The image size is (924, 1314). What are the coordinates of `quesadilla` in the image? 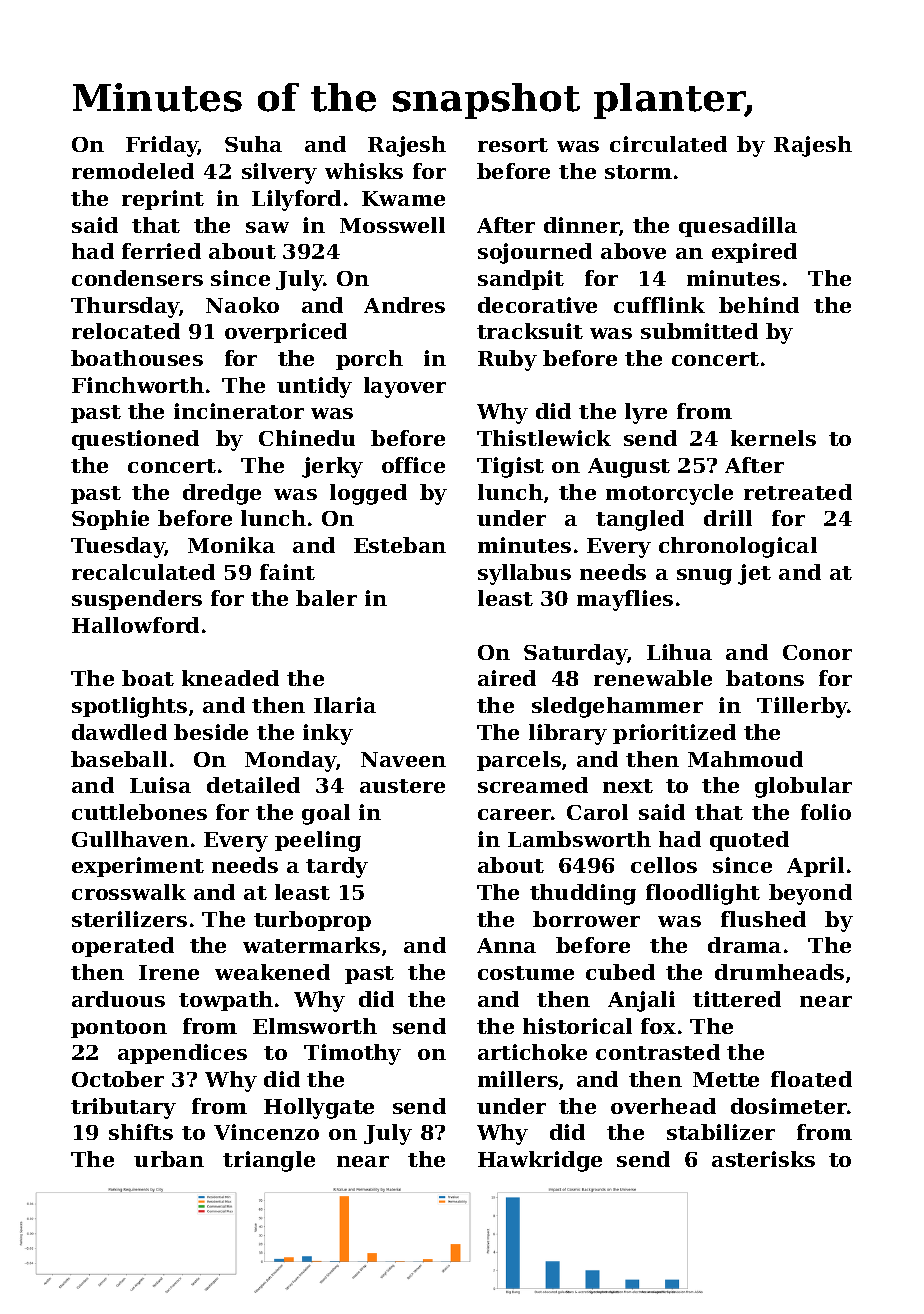 It's located at (738, 227).
